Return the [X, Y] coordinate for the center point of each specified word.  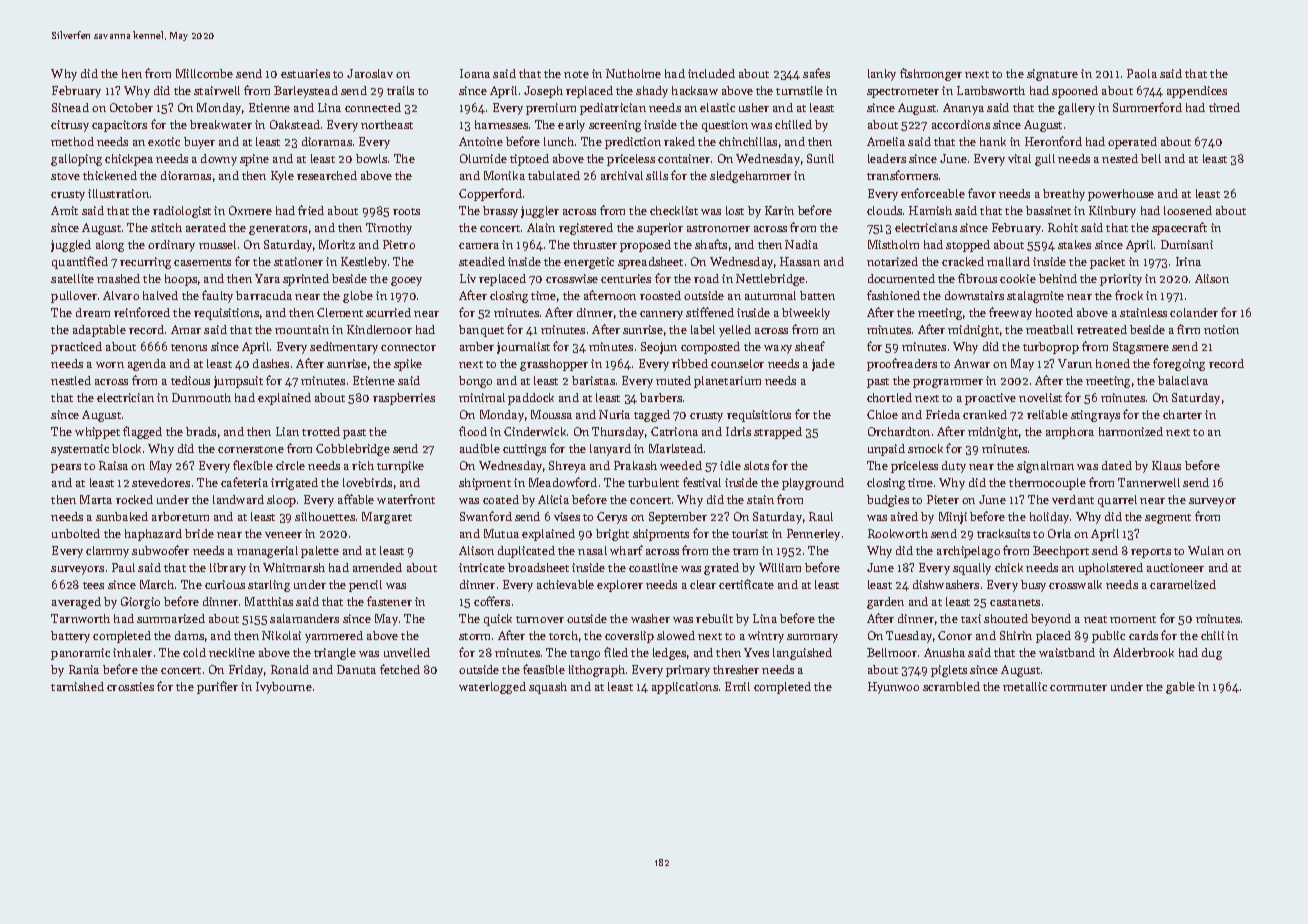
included [711, 73]
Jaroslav [370, 73]
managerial [267, 552]
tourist [750, 533]
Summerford [1147, 107]
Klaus [1166, 465]
